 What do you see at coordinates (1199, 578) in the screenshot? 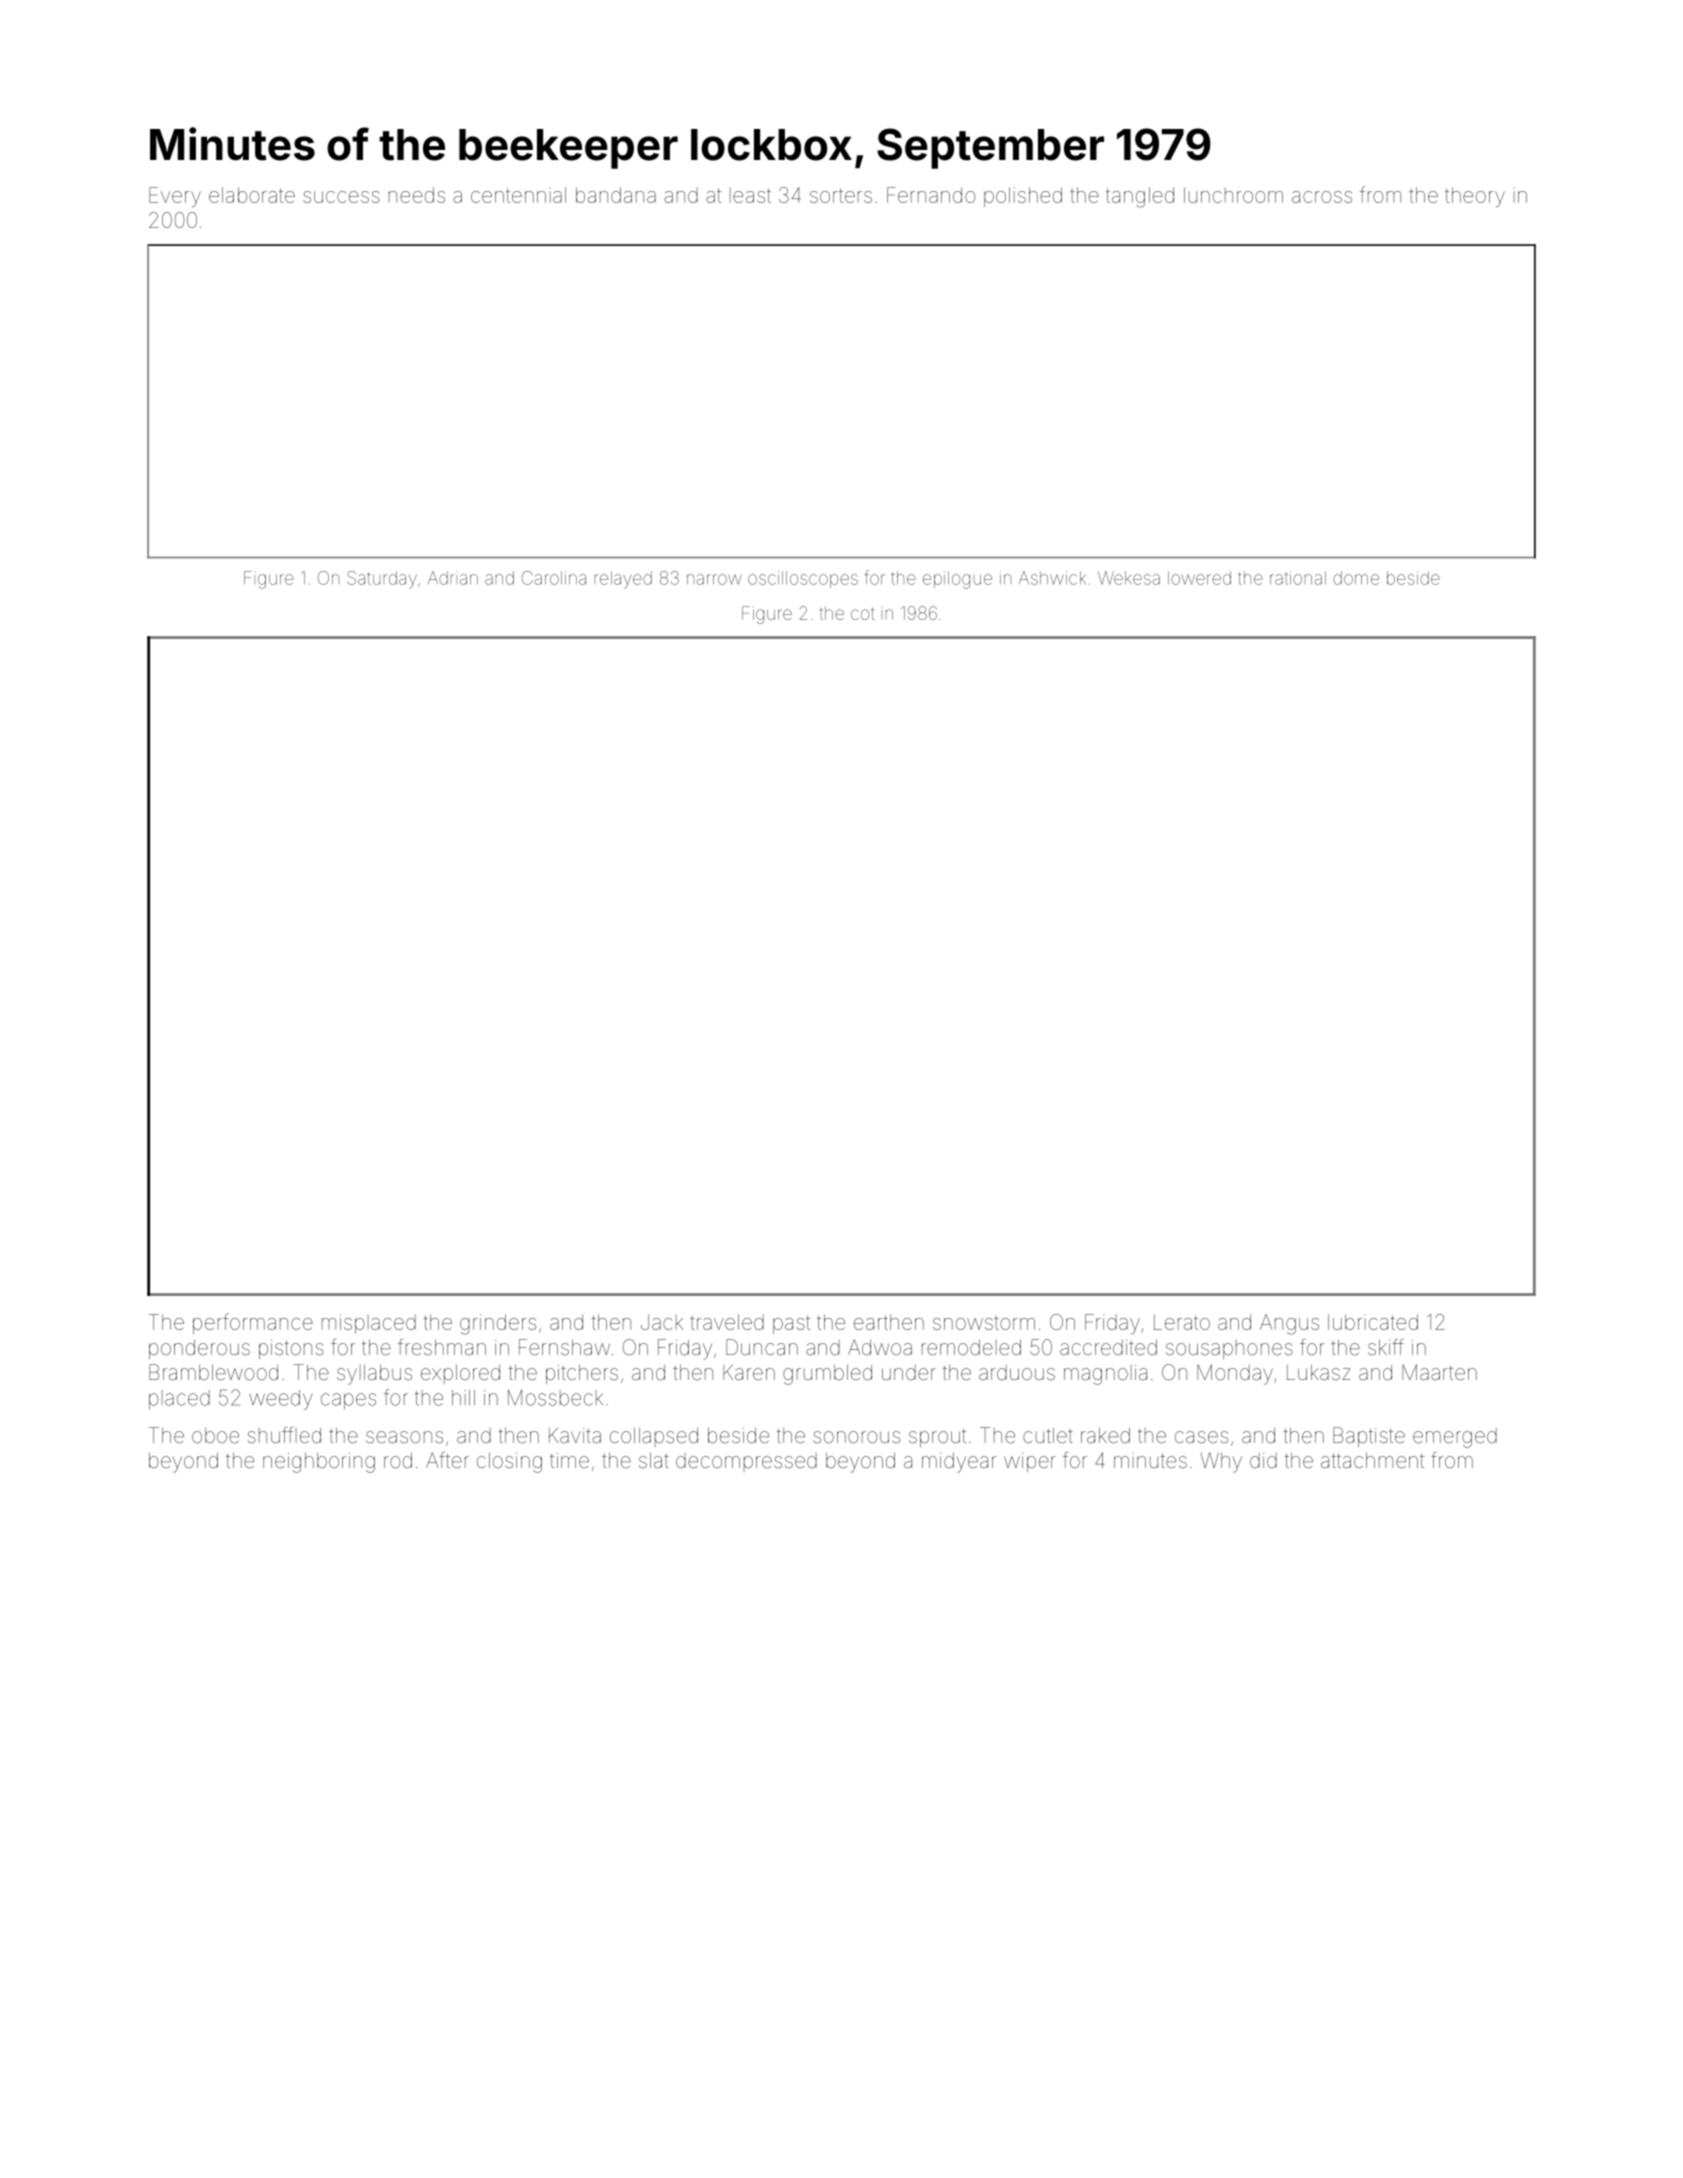
I see `lowered` at bounding box center [1199, 578].
